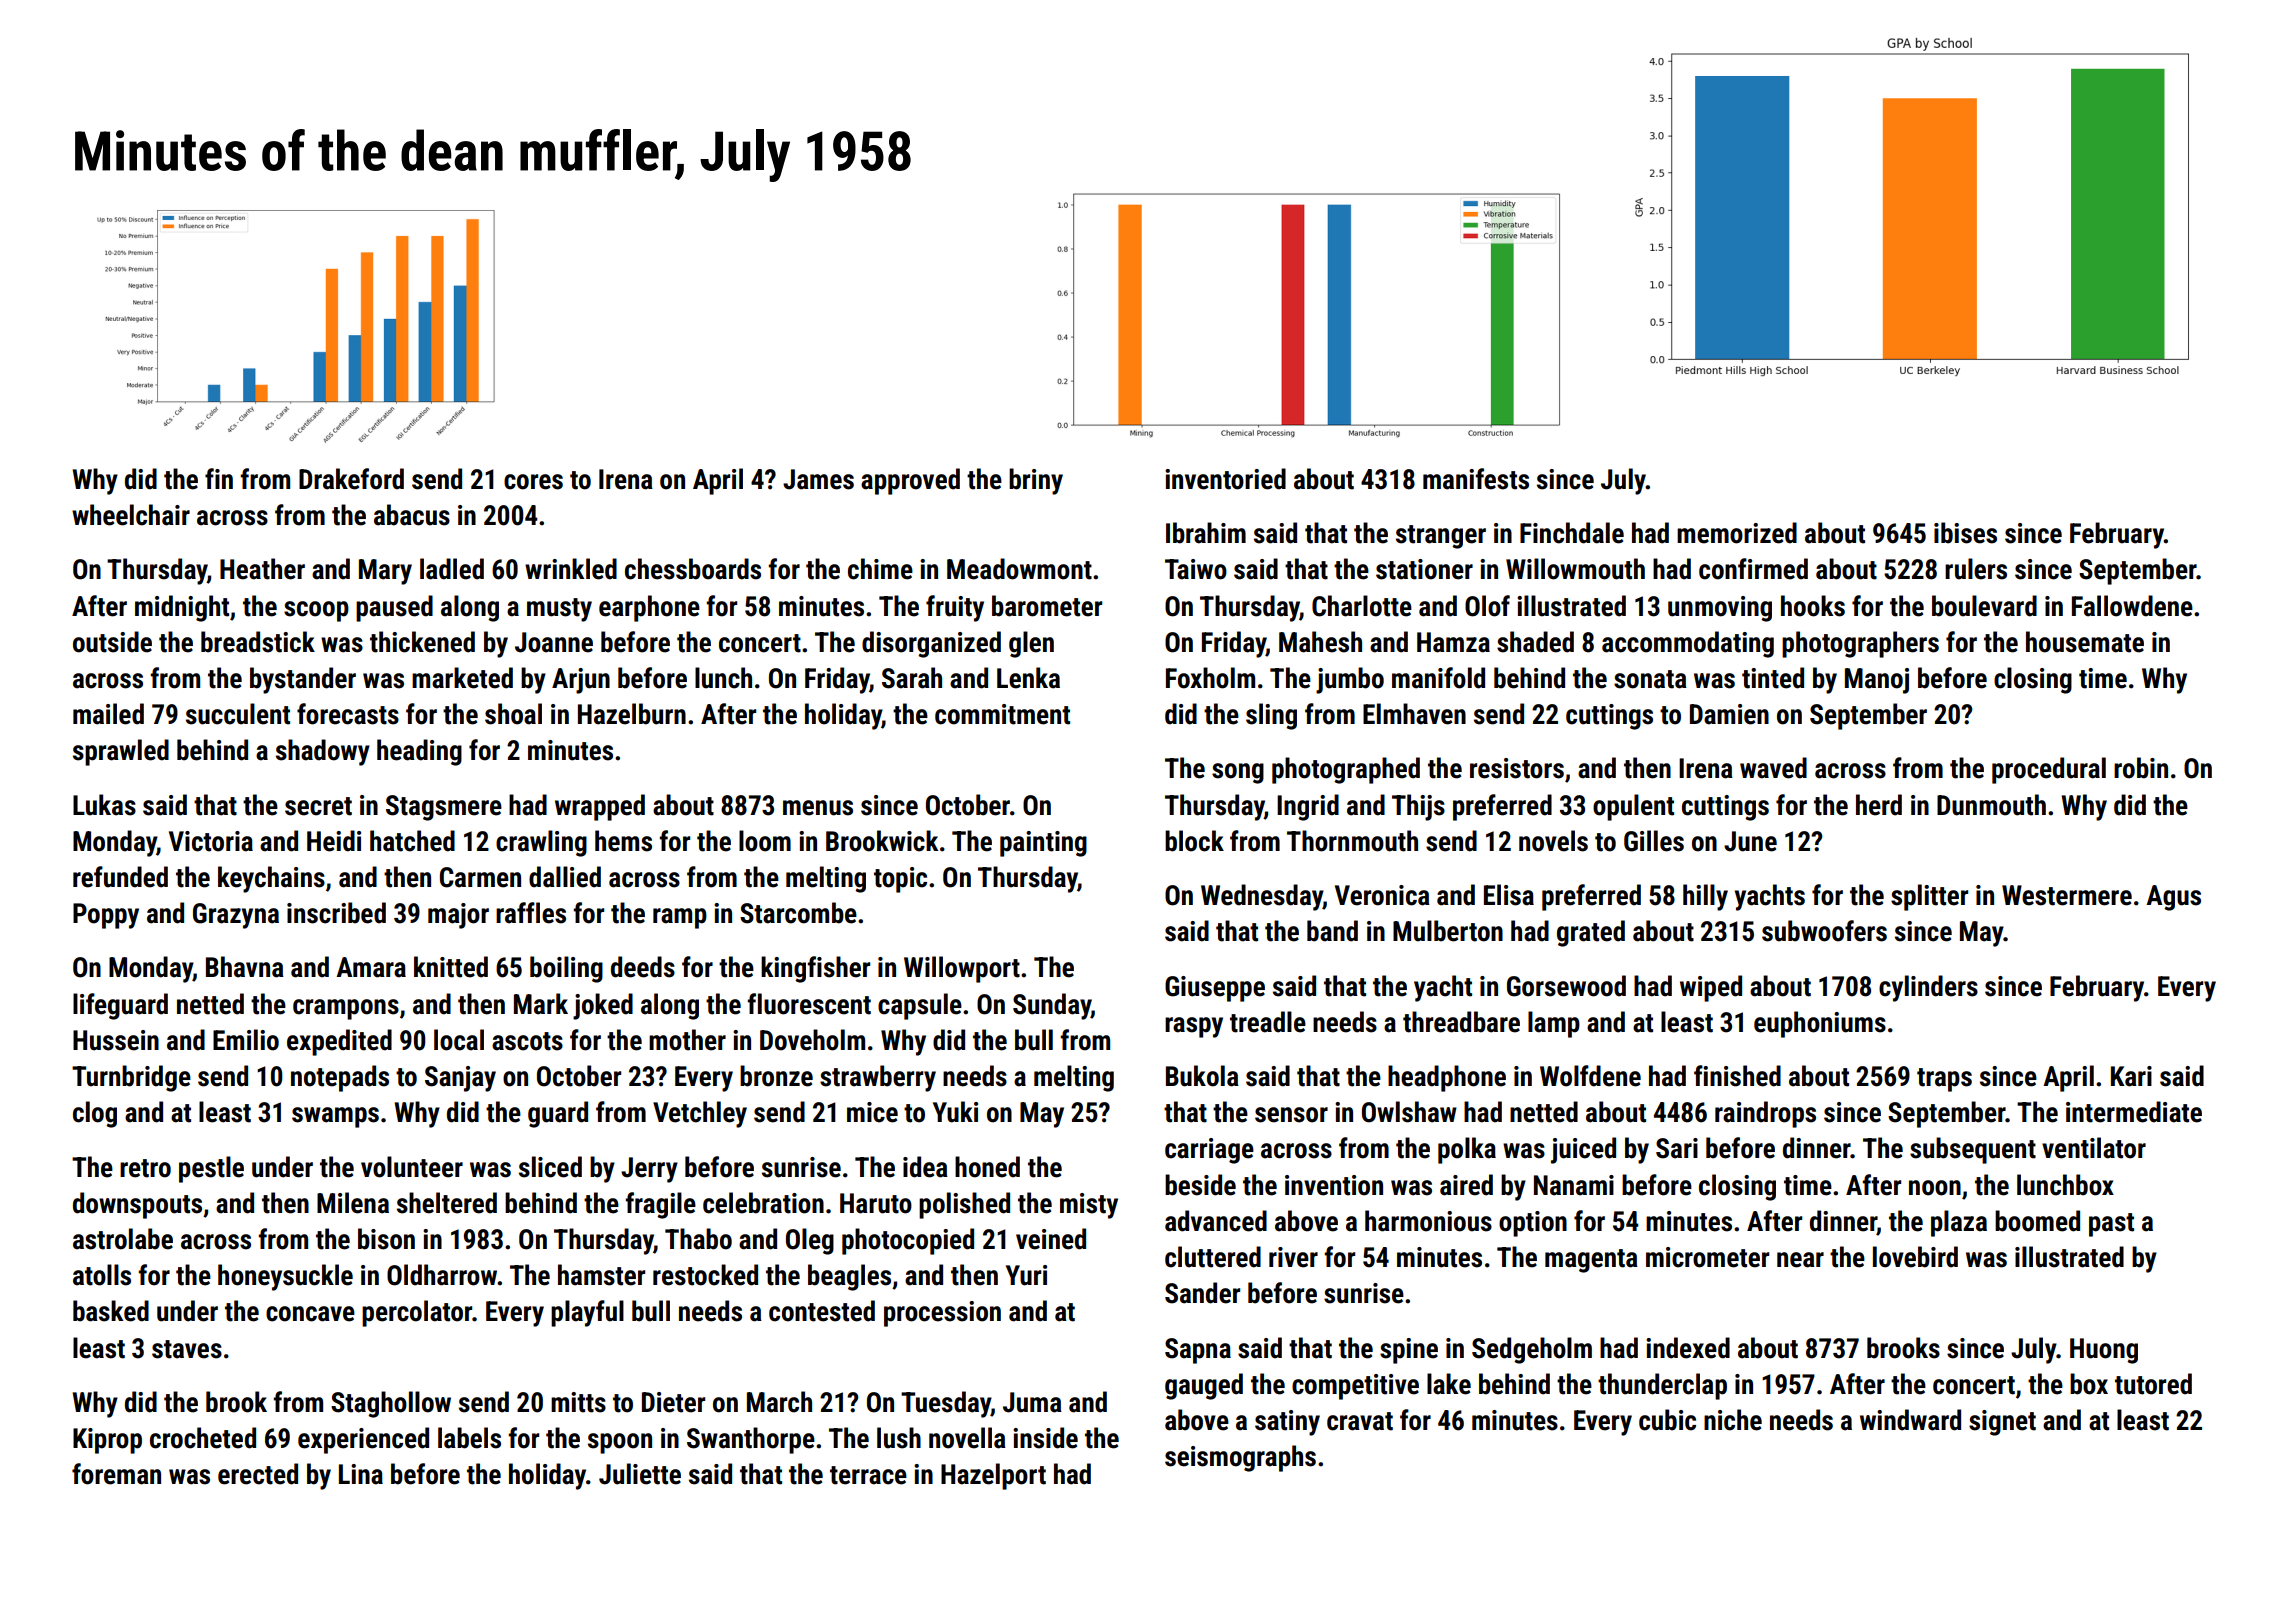 This document has height=1620, width=2292. Describe the element at coordinates (868, 1475) in the document. I see `terrace` at that location.
